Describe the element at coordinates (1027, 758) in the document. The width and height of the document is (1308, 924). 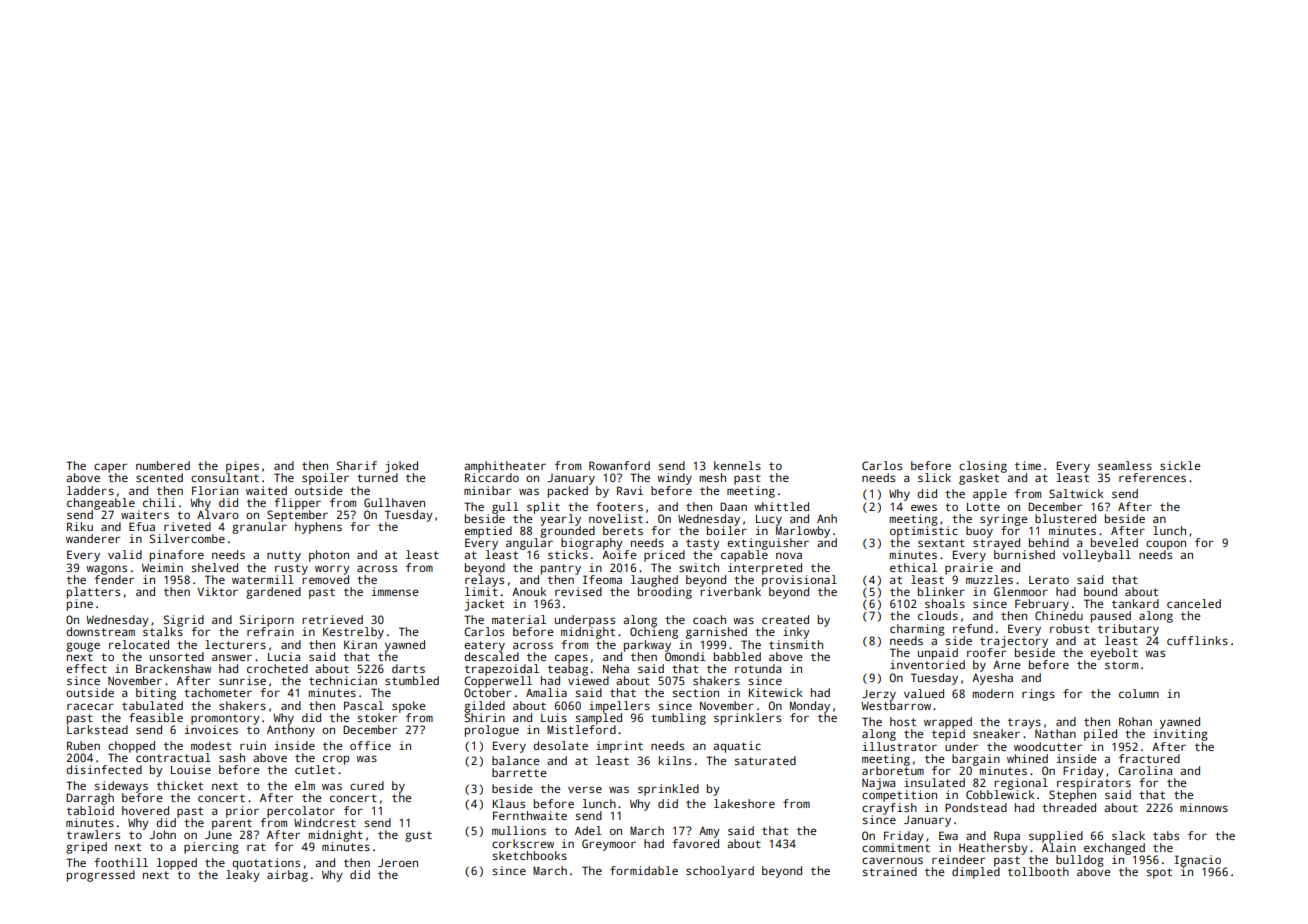
I see `whined` at that location.
